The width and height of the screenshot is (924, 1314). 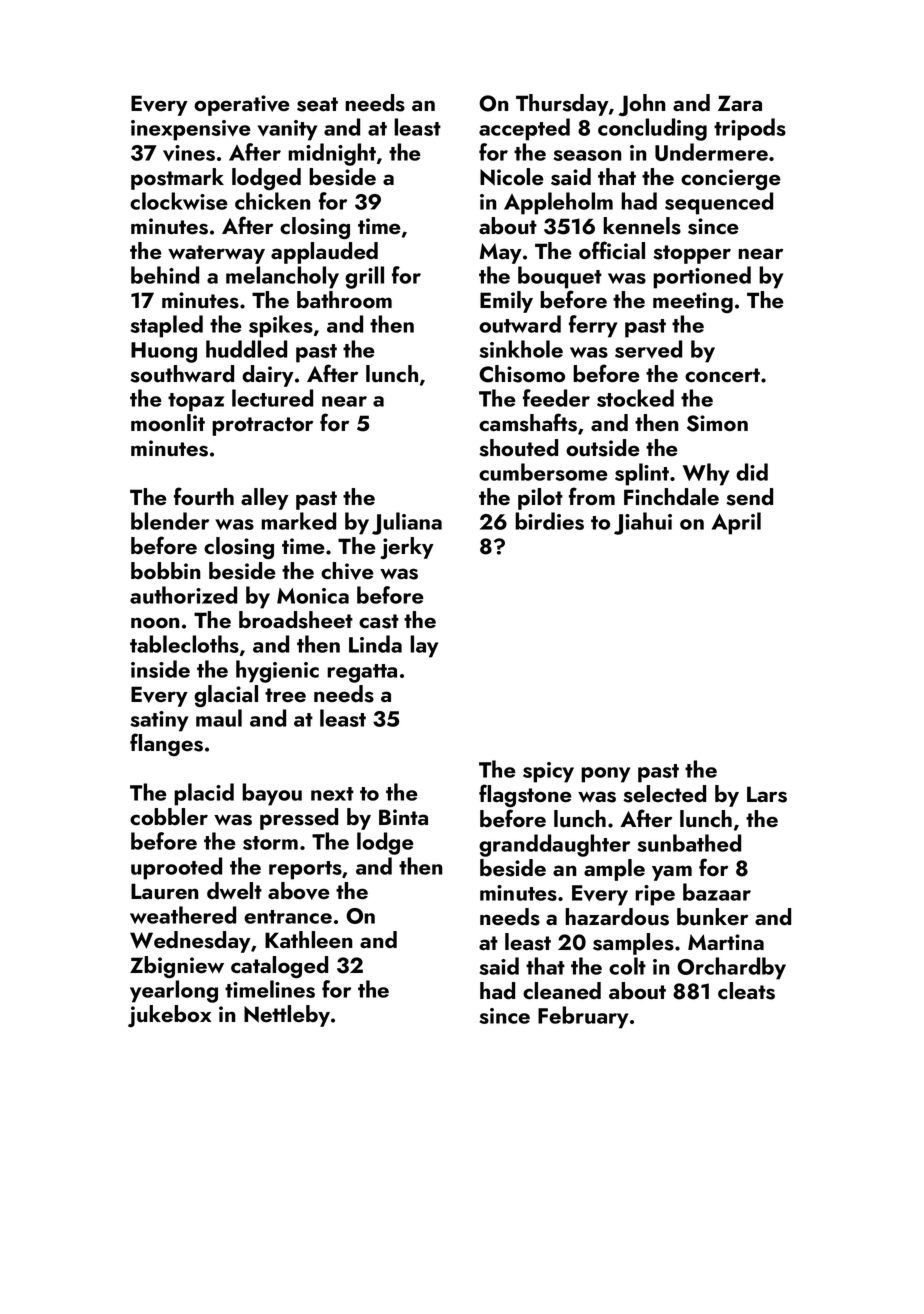 I want to click on huddled, so click(x=246, y=349).
